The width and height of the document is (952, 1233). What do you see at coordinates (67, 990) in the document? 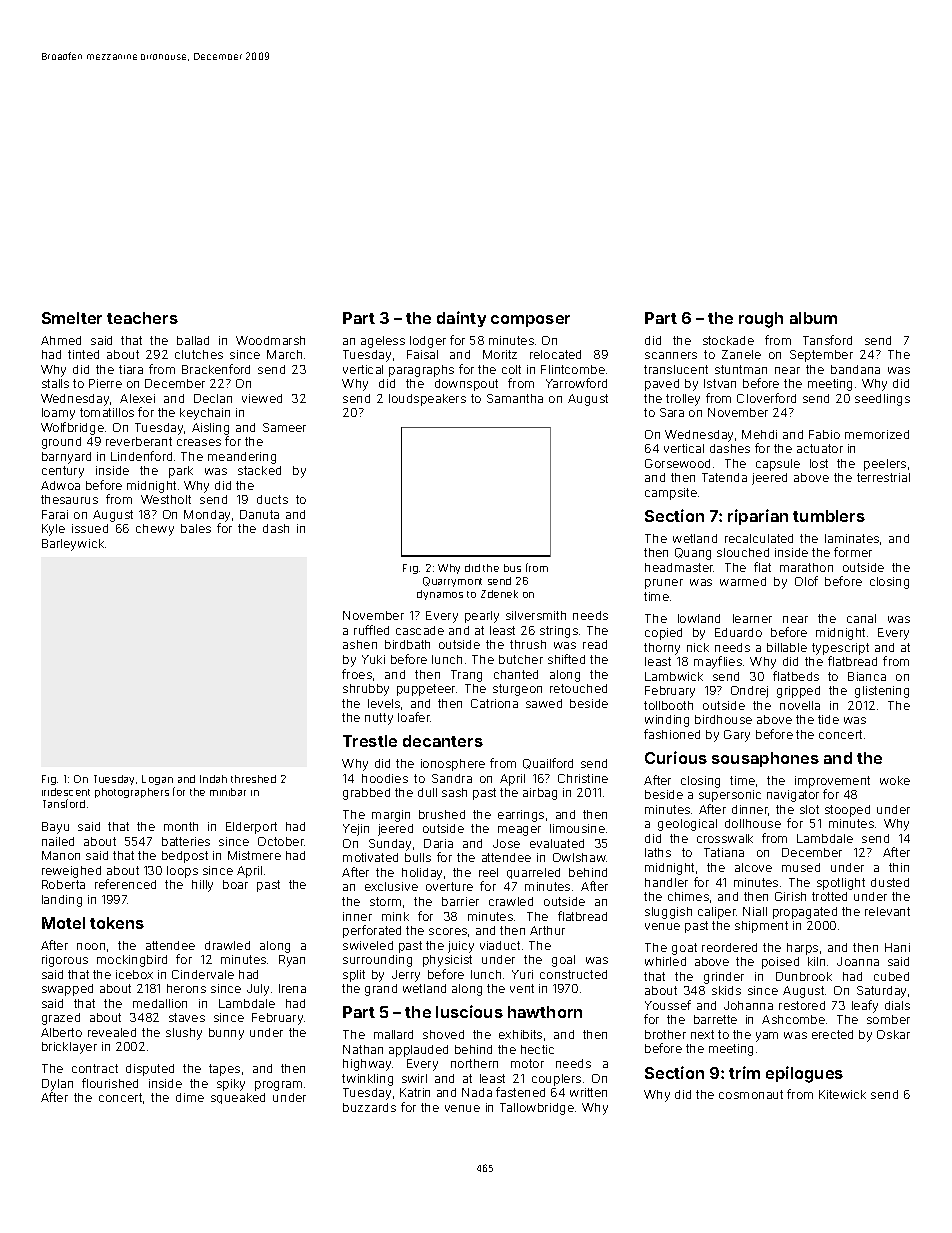
I see `swapped` at bounding box center [67, 990].
